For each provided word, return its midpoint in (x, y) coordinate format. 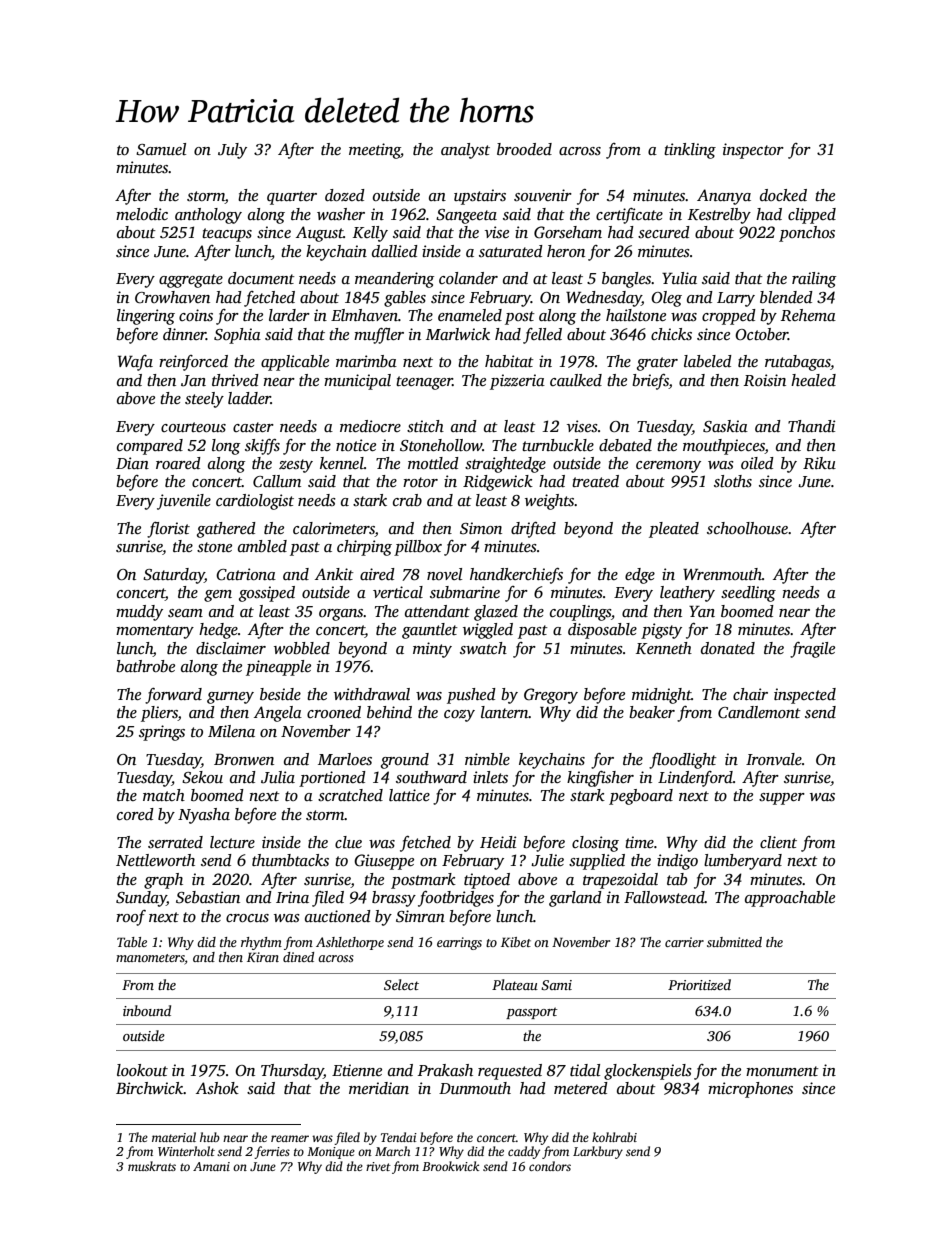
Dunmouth (475, 1088)
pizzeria (517, 382)
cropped (729, 317)
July (232, 151)
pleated (674, 530)
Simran (420, 916)
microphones (750, 1090)
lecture (232, 842)
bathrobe (145, 666)
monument (782, 1071)
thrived (235, 380)
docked (783, 195)
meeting (375, 151)
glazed (496, 613)
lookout (142, 1070)
